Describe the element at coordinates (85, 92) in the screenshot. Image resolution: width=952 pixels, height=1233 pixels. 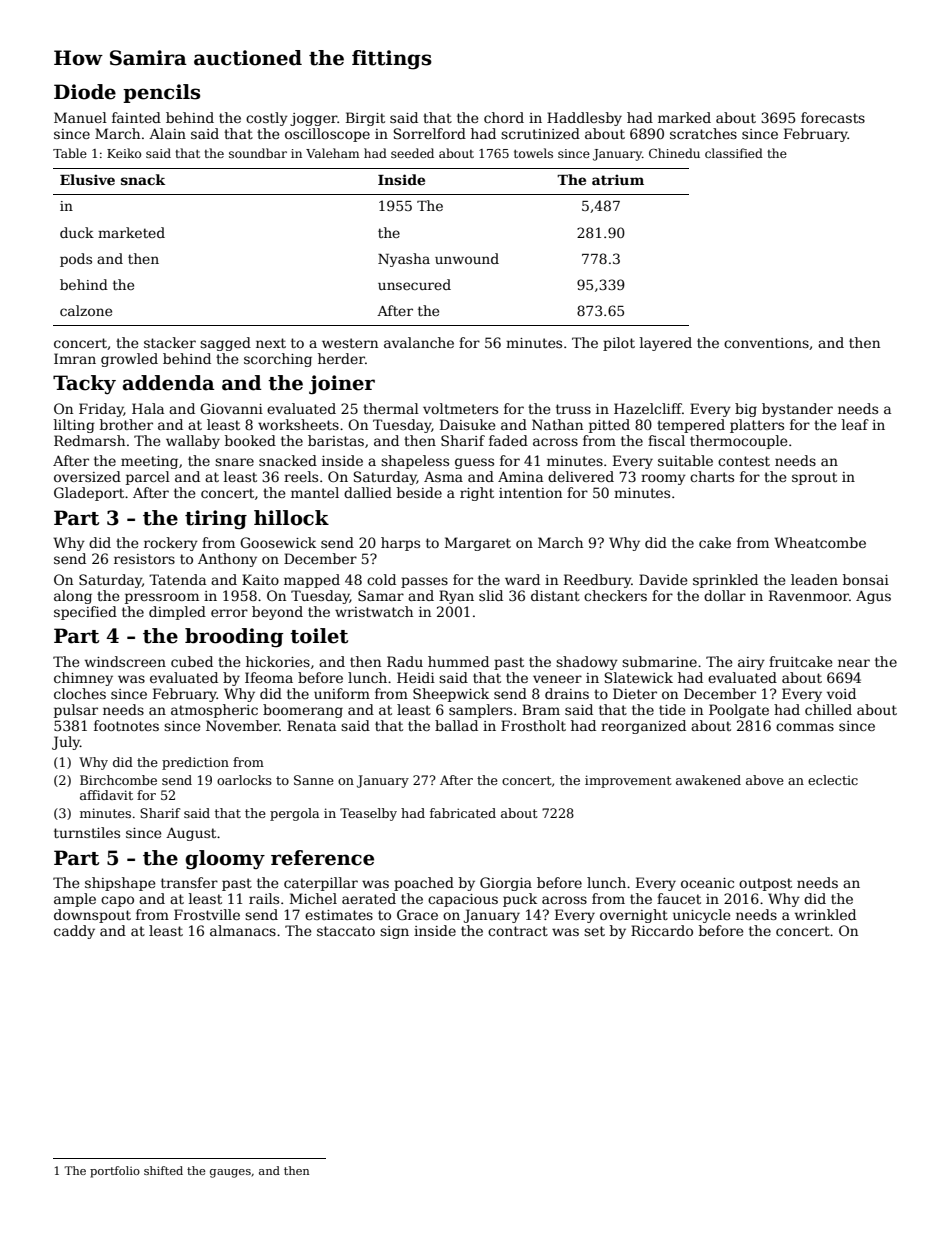
I see `Diode` at that location.
